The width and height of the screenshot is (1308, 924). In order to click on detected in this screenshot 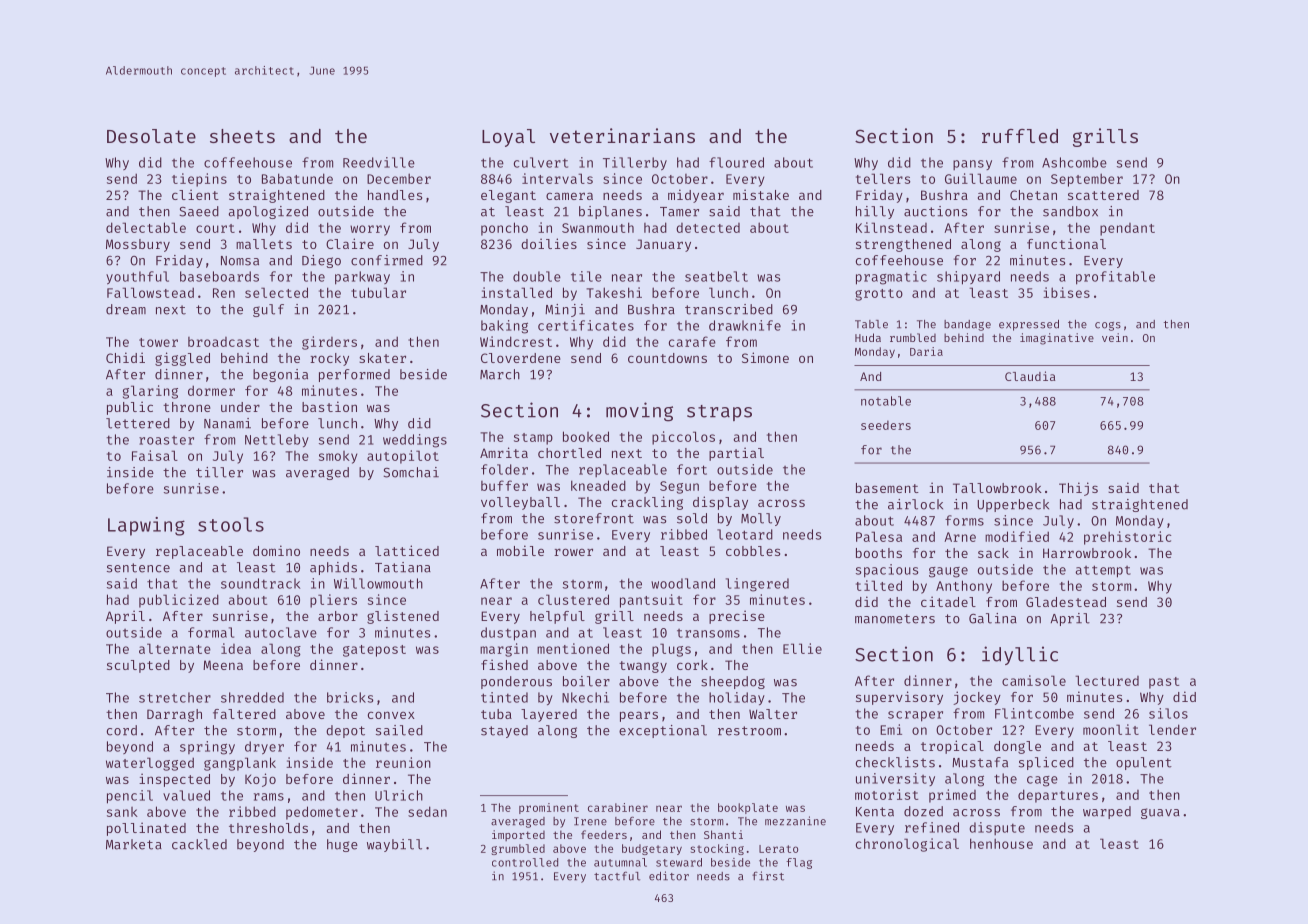, I will do `click(708, 228)`.
